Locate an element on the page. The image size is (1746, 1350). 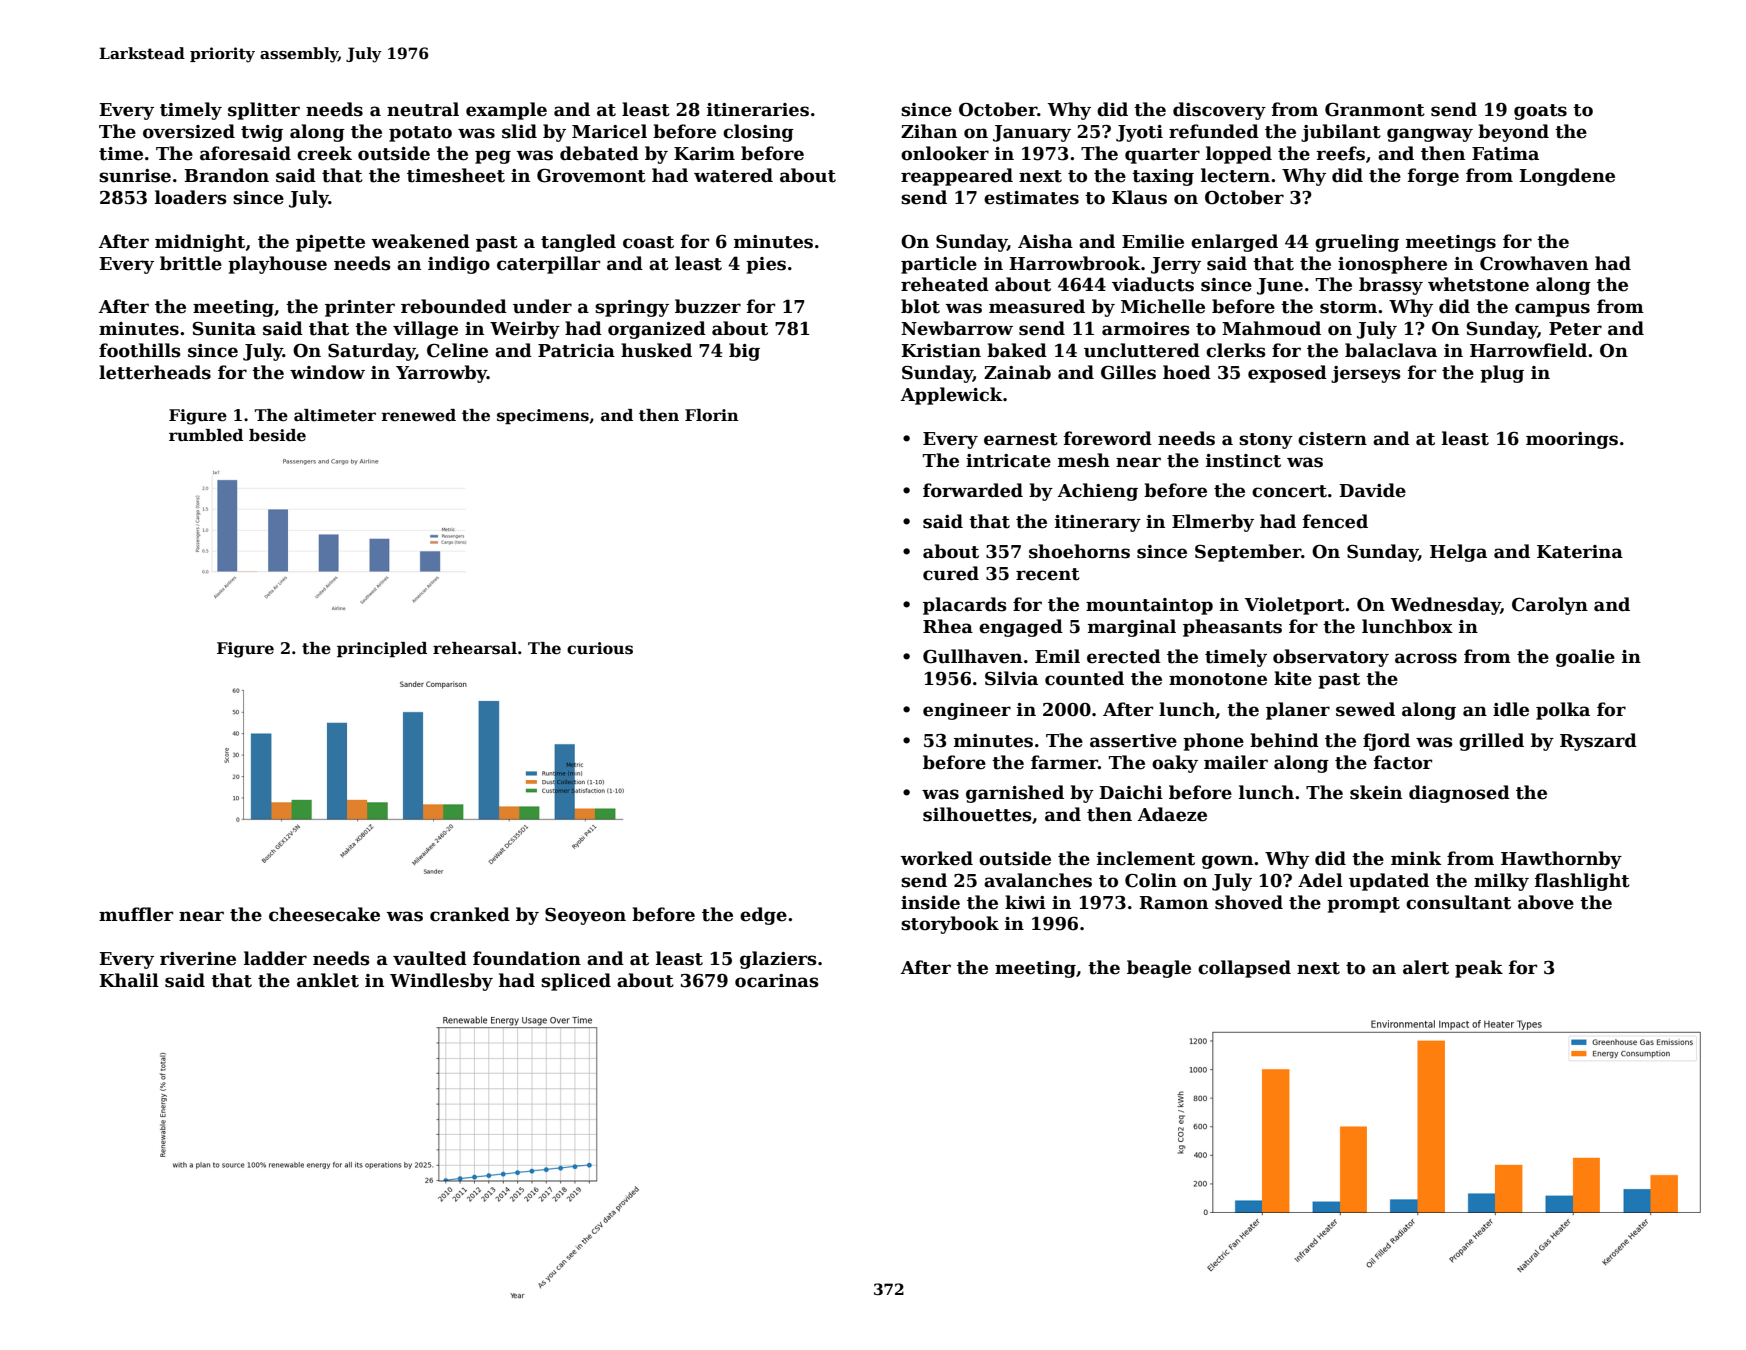
lopped is located at coordinates (1239, 155).
